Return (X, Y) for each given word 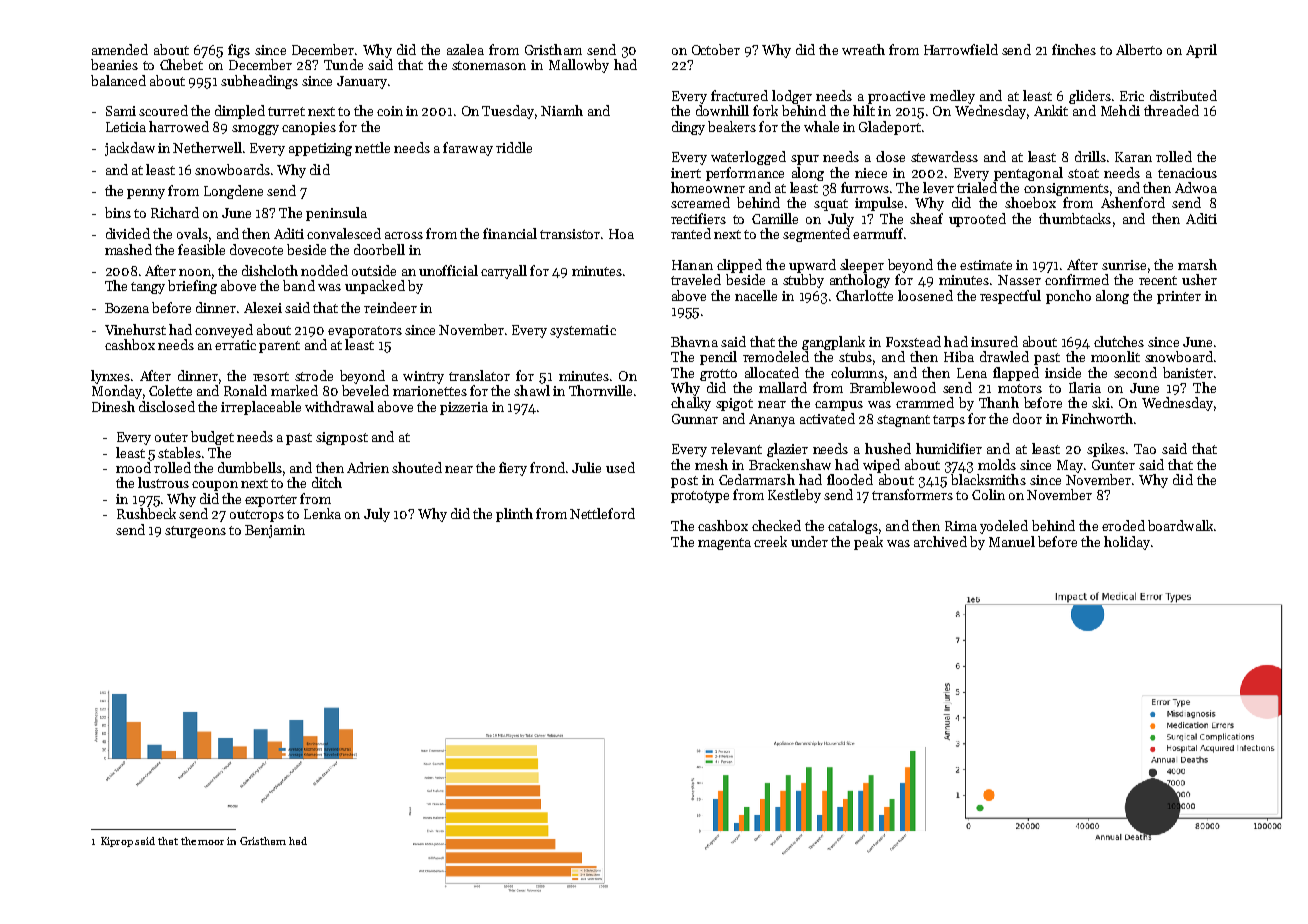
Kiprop (117, 842)
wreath (863, 49)
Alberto (1139, 49)
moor (211, 842)
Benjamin (275, 531)
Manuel (1012, 541)
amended (120, 49)
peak (868, 543)
